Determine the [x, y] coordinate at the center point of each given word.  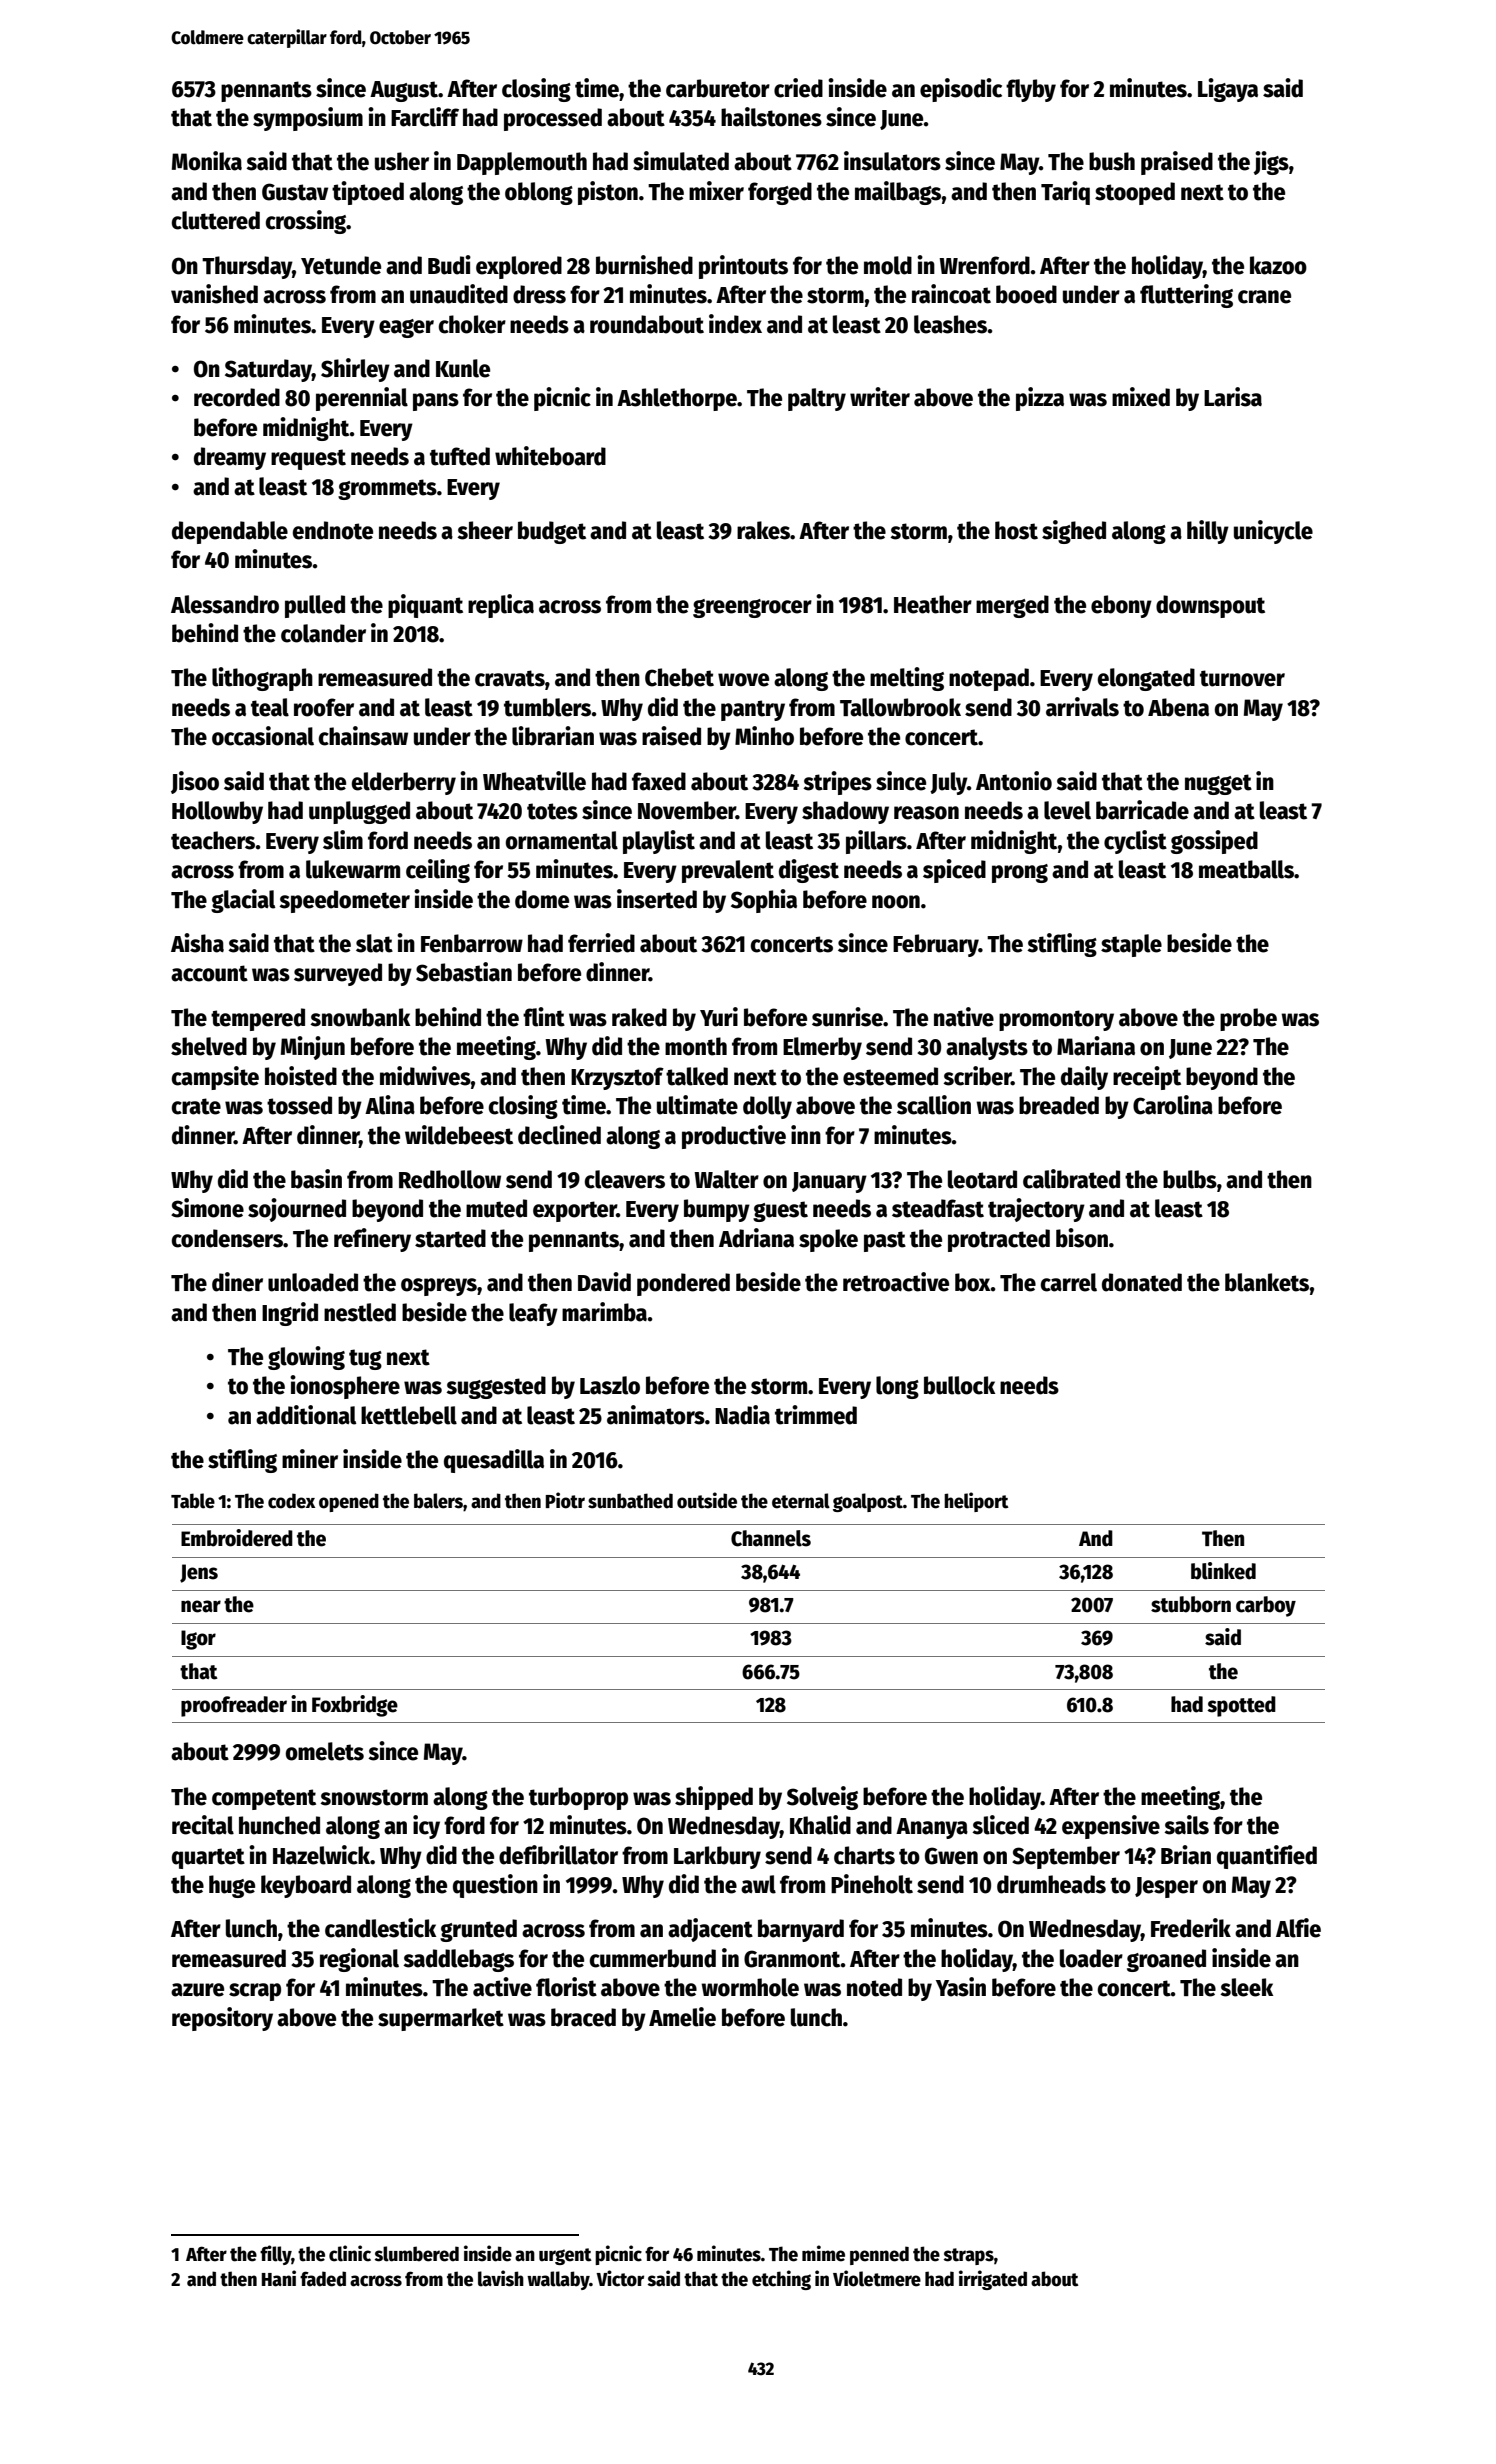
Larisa [1233, 397]
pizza [1040, 399]
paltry [817, 399]
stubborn [1191, 1604]
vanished [214, 294]
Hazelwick [321, 1855]
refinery [372, 1240]
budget [552, 532]
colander [323, 633]
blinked [1223, 1571]
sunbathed [630, 1501]
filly [276, 2255]
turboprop [578, 1798]
